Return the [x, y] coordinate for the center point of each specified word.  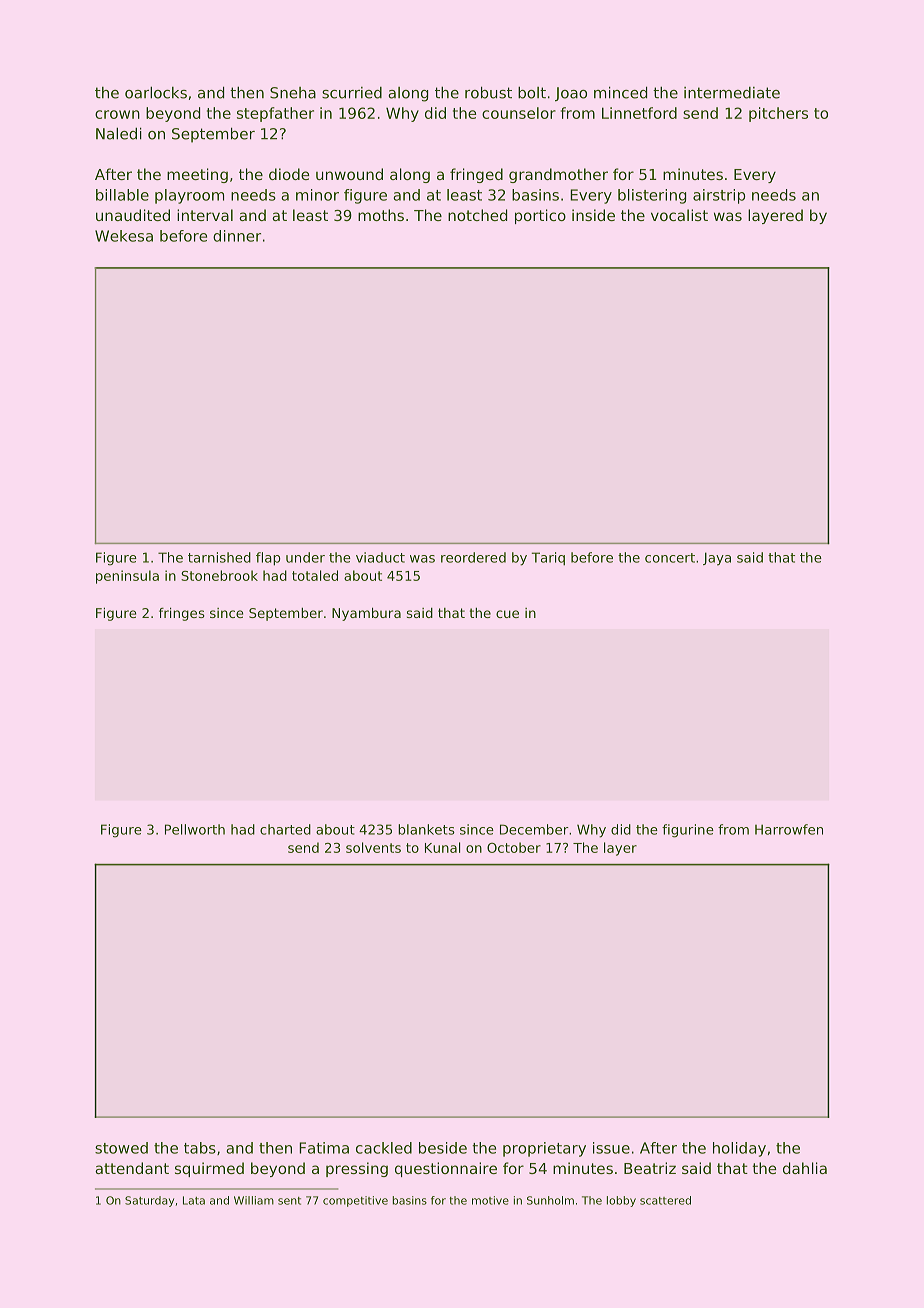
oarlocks [156, 93]
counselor [519, 113]
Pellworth [195, 829]
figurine [688, 831]
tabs [200, 1148]
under [305, 557]
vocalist [679, 215]
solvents [373, 847]
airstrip [719, 196]
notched [477, 215]
